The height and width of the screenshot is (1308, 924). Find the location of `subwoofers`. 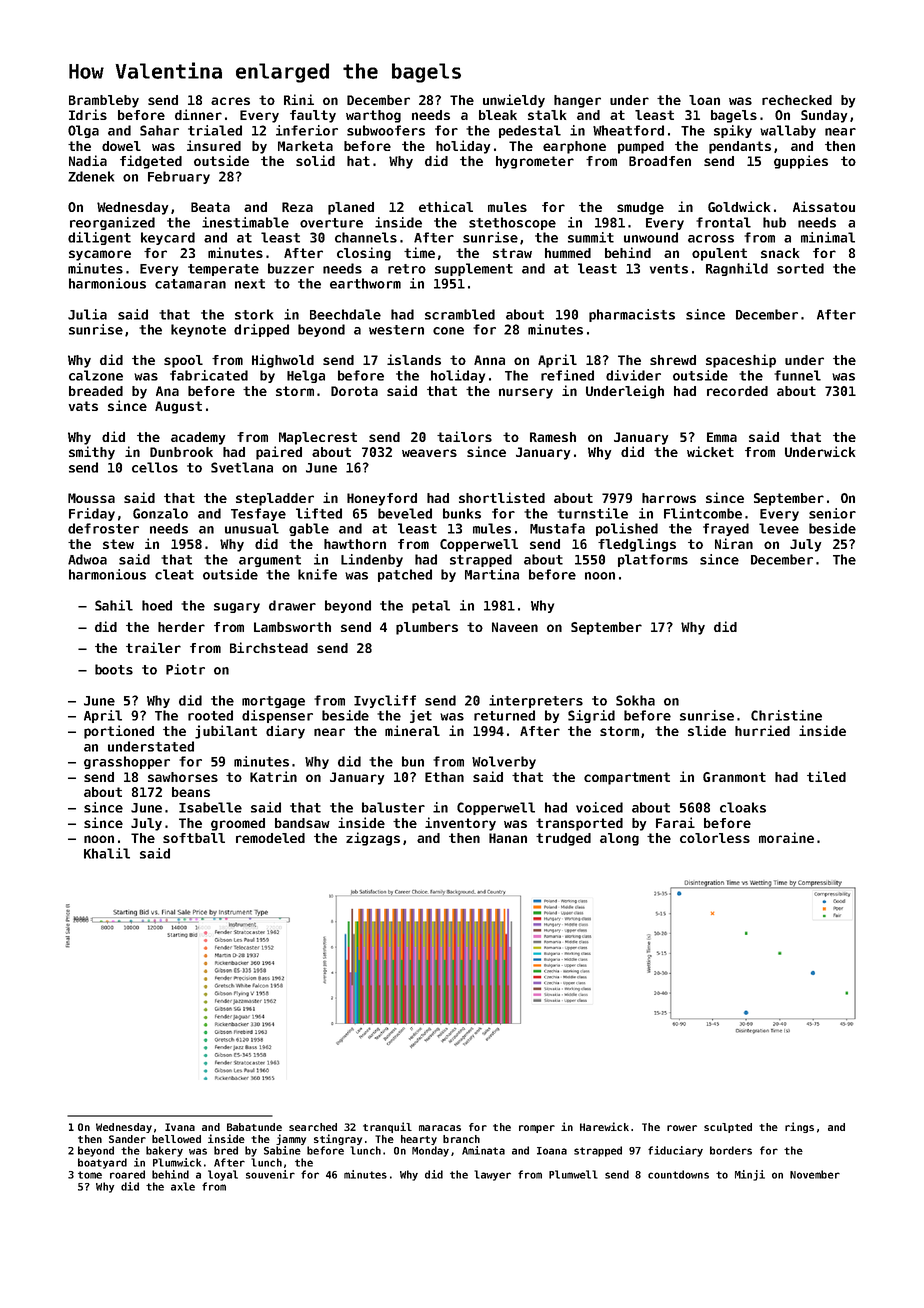

subwoofers is located at coordinates (386, 130).
